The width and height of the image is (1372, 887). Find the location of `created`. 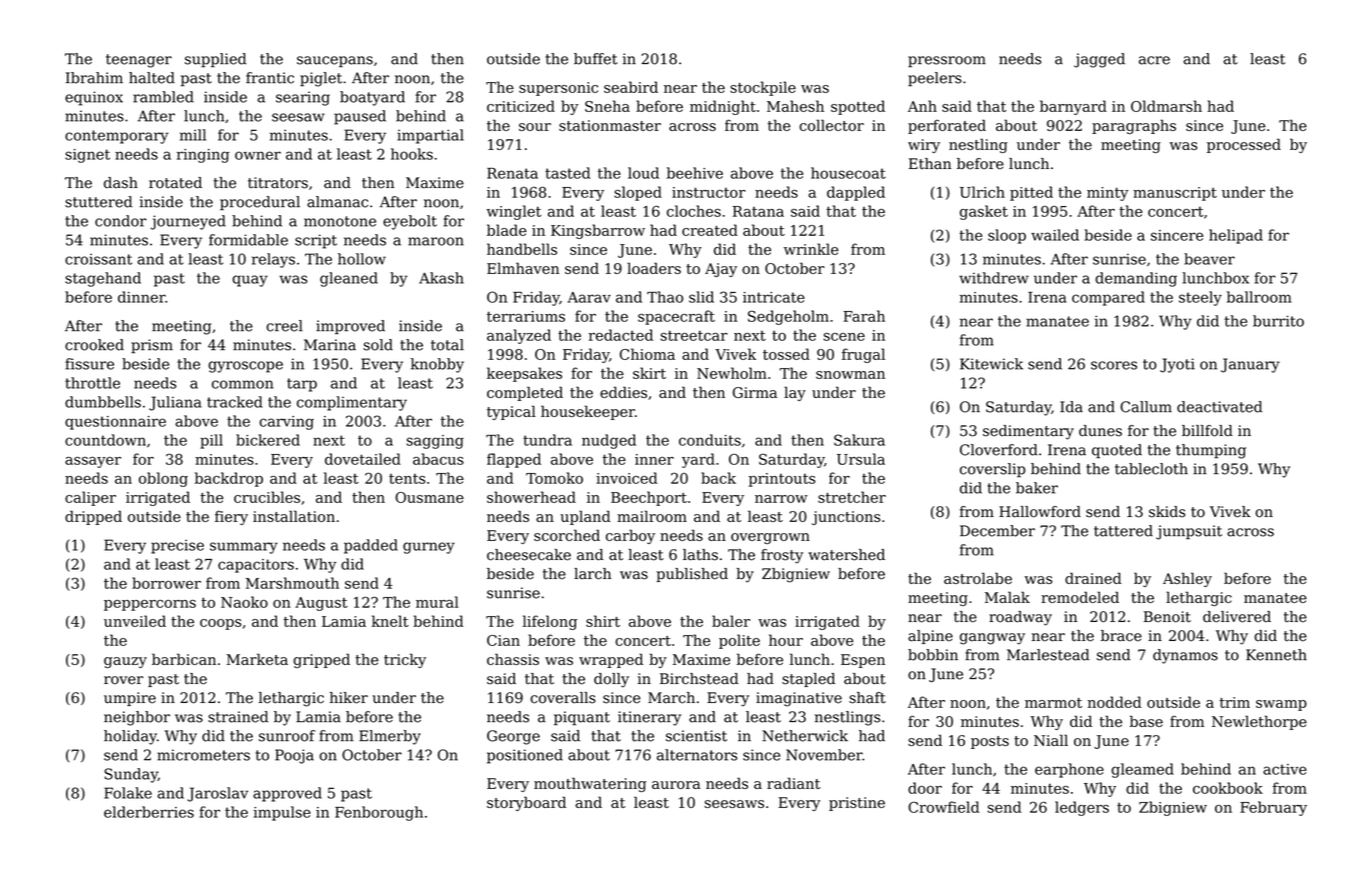

created is located at coordinates (710, 230).
